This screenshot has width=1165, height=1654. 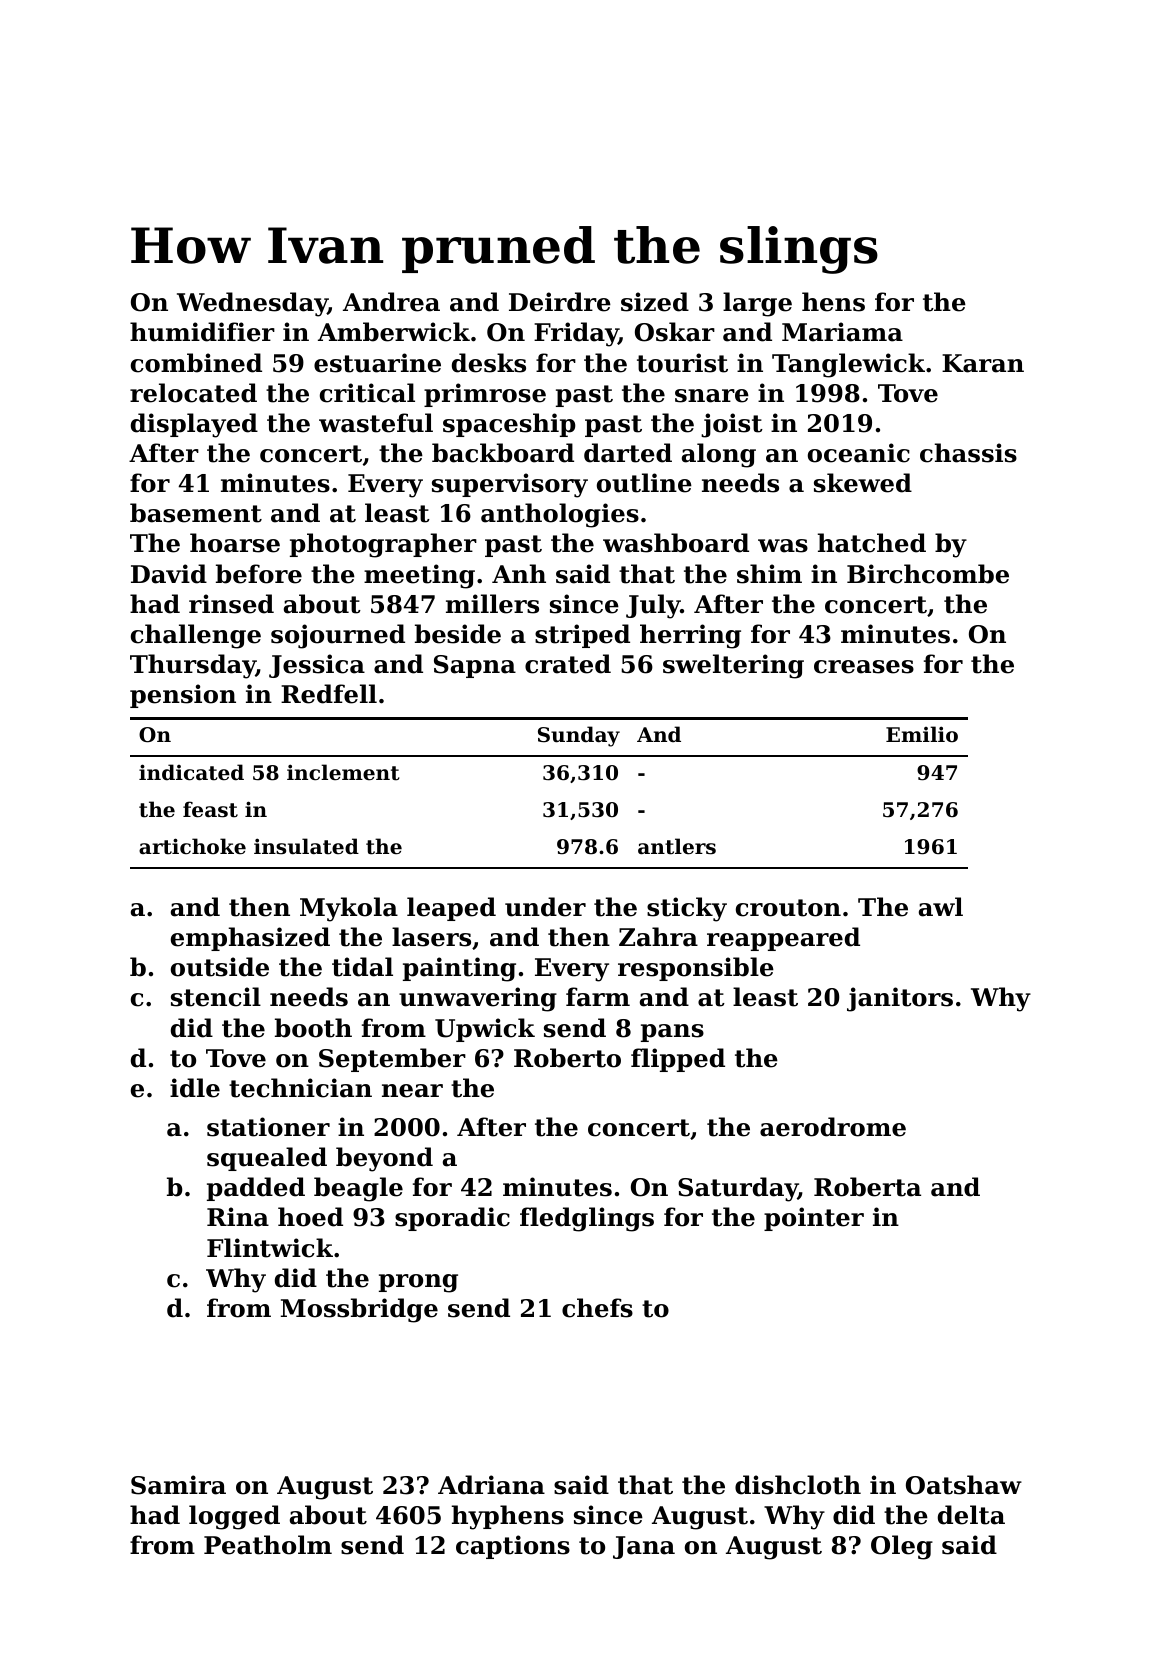 What do you see at coordinates (678, 1060) in the screenshot?
I see `flipped` at bounding box center [678, 1060].
